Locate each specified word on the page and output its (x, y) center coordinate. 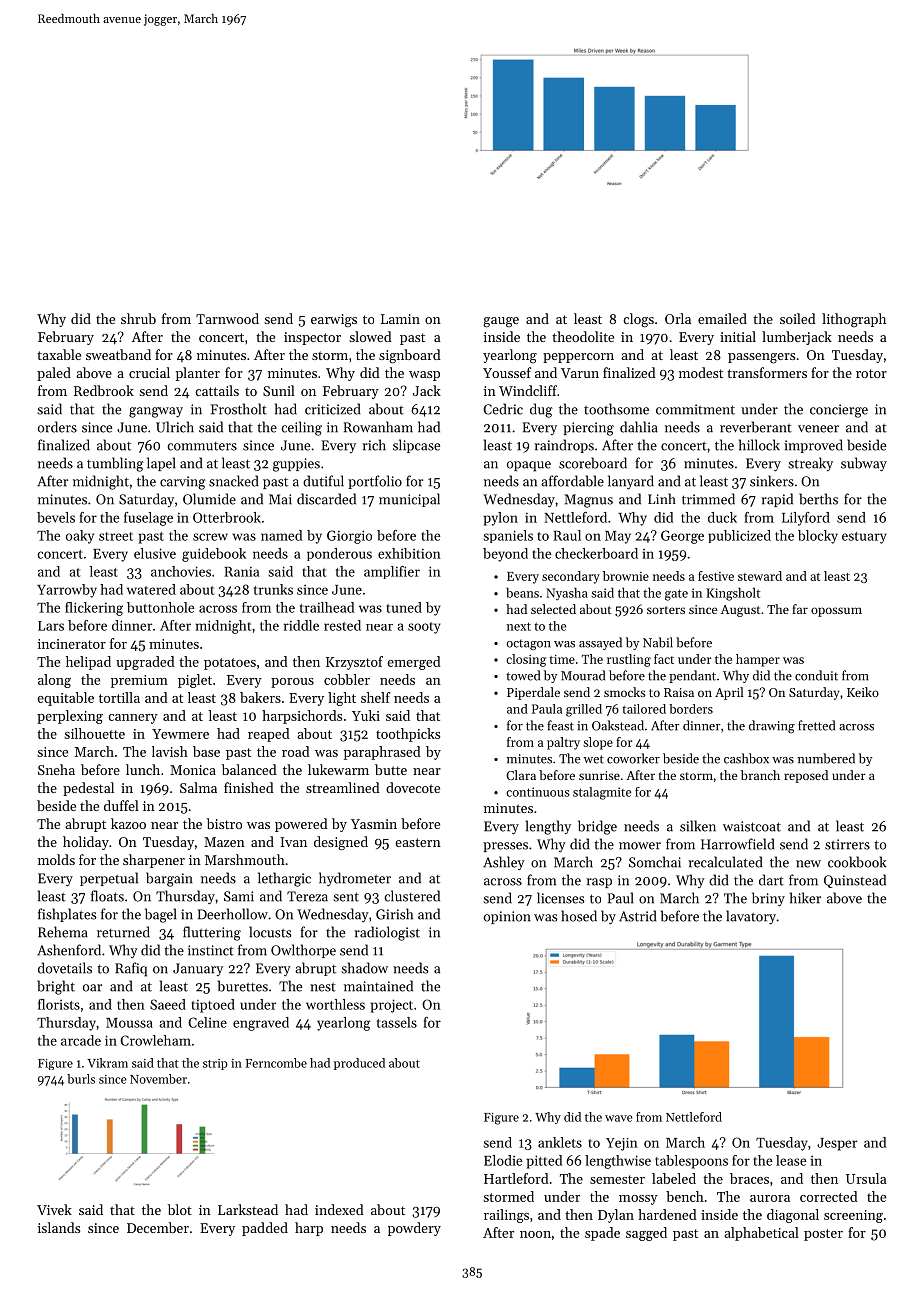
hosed (579, 916)
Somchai (655, 862)
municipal (409, 500)
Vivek (54, 1209)
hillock (759, 445)
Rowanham (378, 427)
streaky (810, 464)
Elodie (503, 1160)
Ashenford (69, 950)
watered (151, 589)
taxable (59, 354)
